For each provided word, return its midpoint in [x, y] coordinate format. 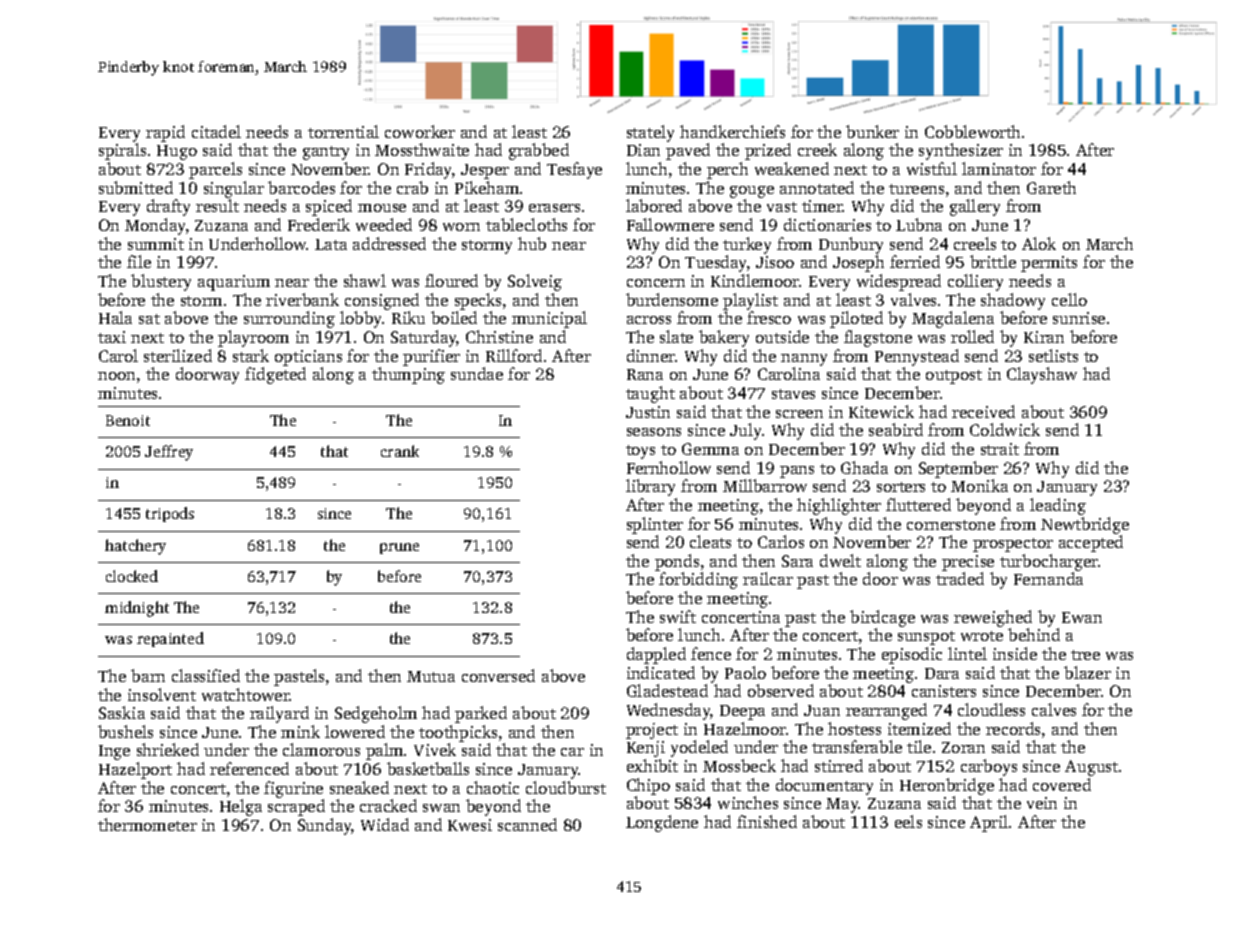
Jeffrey [169, 453]
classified [206, 675]
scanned [527, 824]
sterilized [178, 355]
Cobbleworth [972, 131]
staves [793, 394]
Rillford [514, 355]
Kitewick [881, 411]
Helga [241, 807]
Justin [648, 412]
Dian [643, 150]
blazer [1087, 672]
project [652, 731]
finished [767, 821]
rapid [165, 133]
